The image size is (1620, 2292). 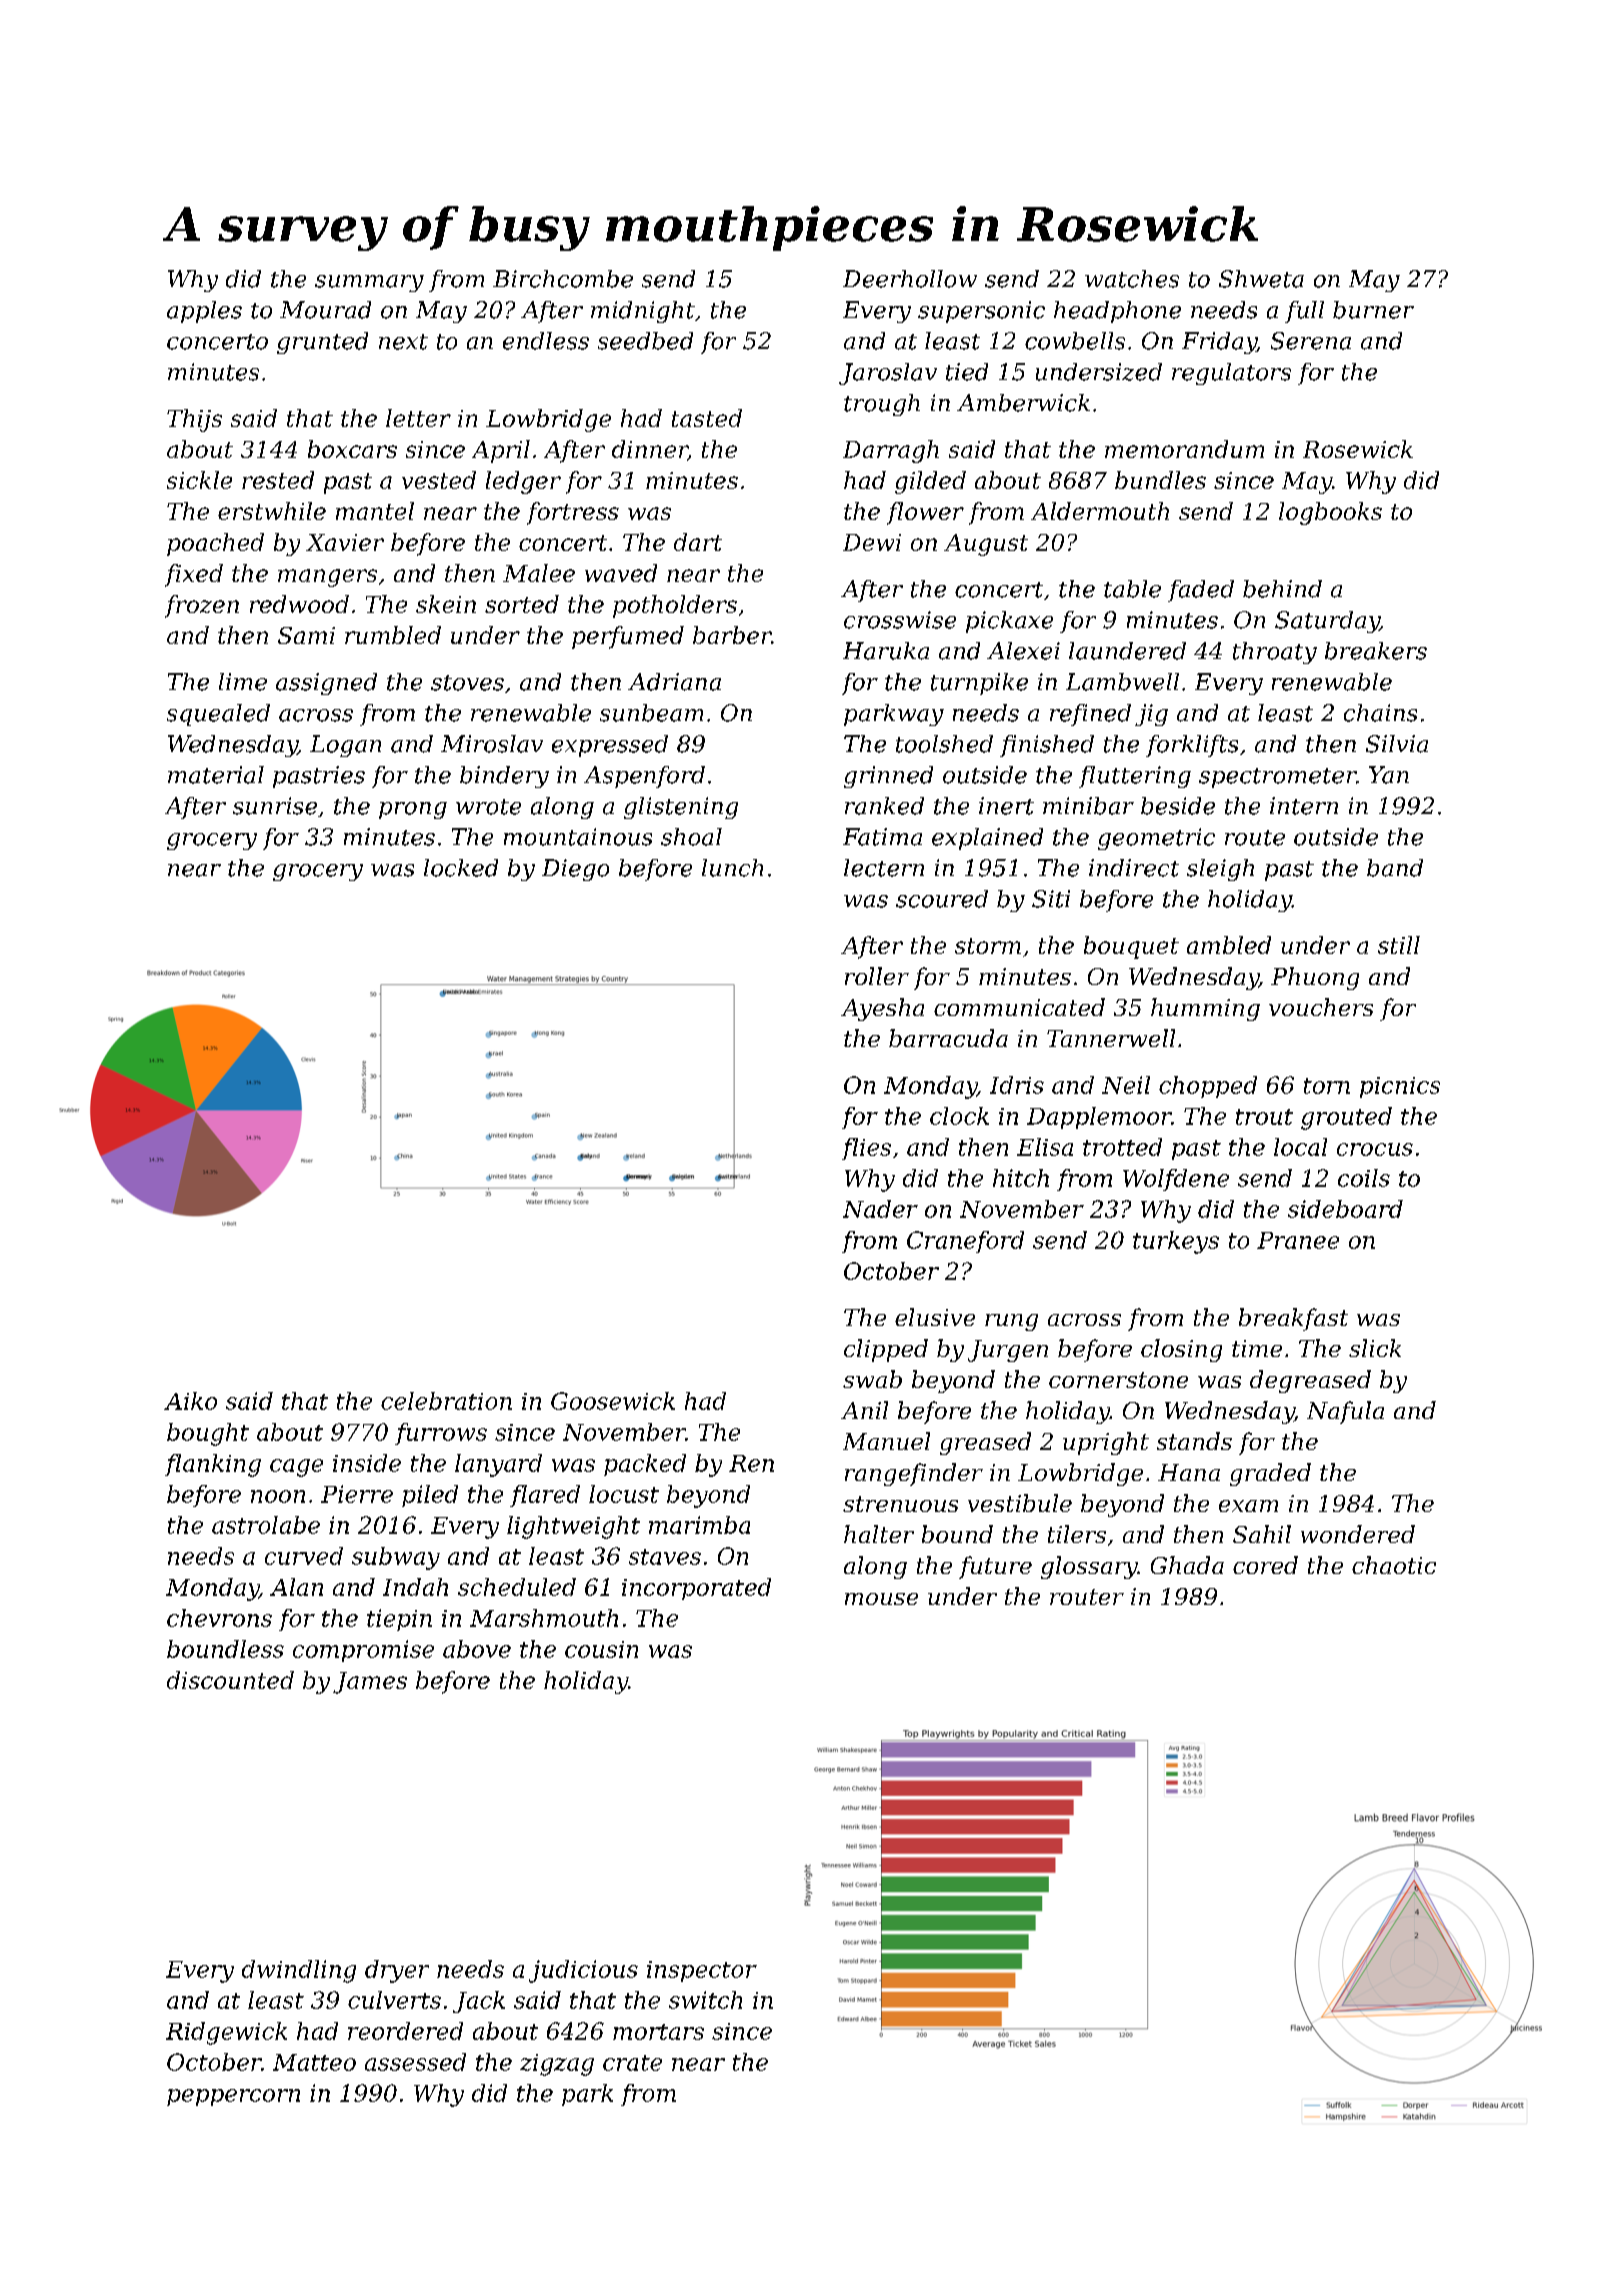 What do you see at coordinates (219, 1618) in the screenshot?
I see `chevrons` at bounding box center [219, 1618].
